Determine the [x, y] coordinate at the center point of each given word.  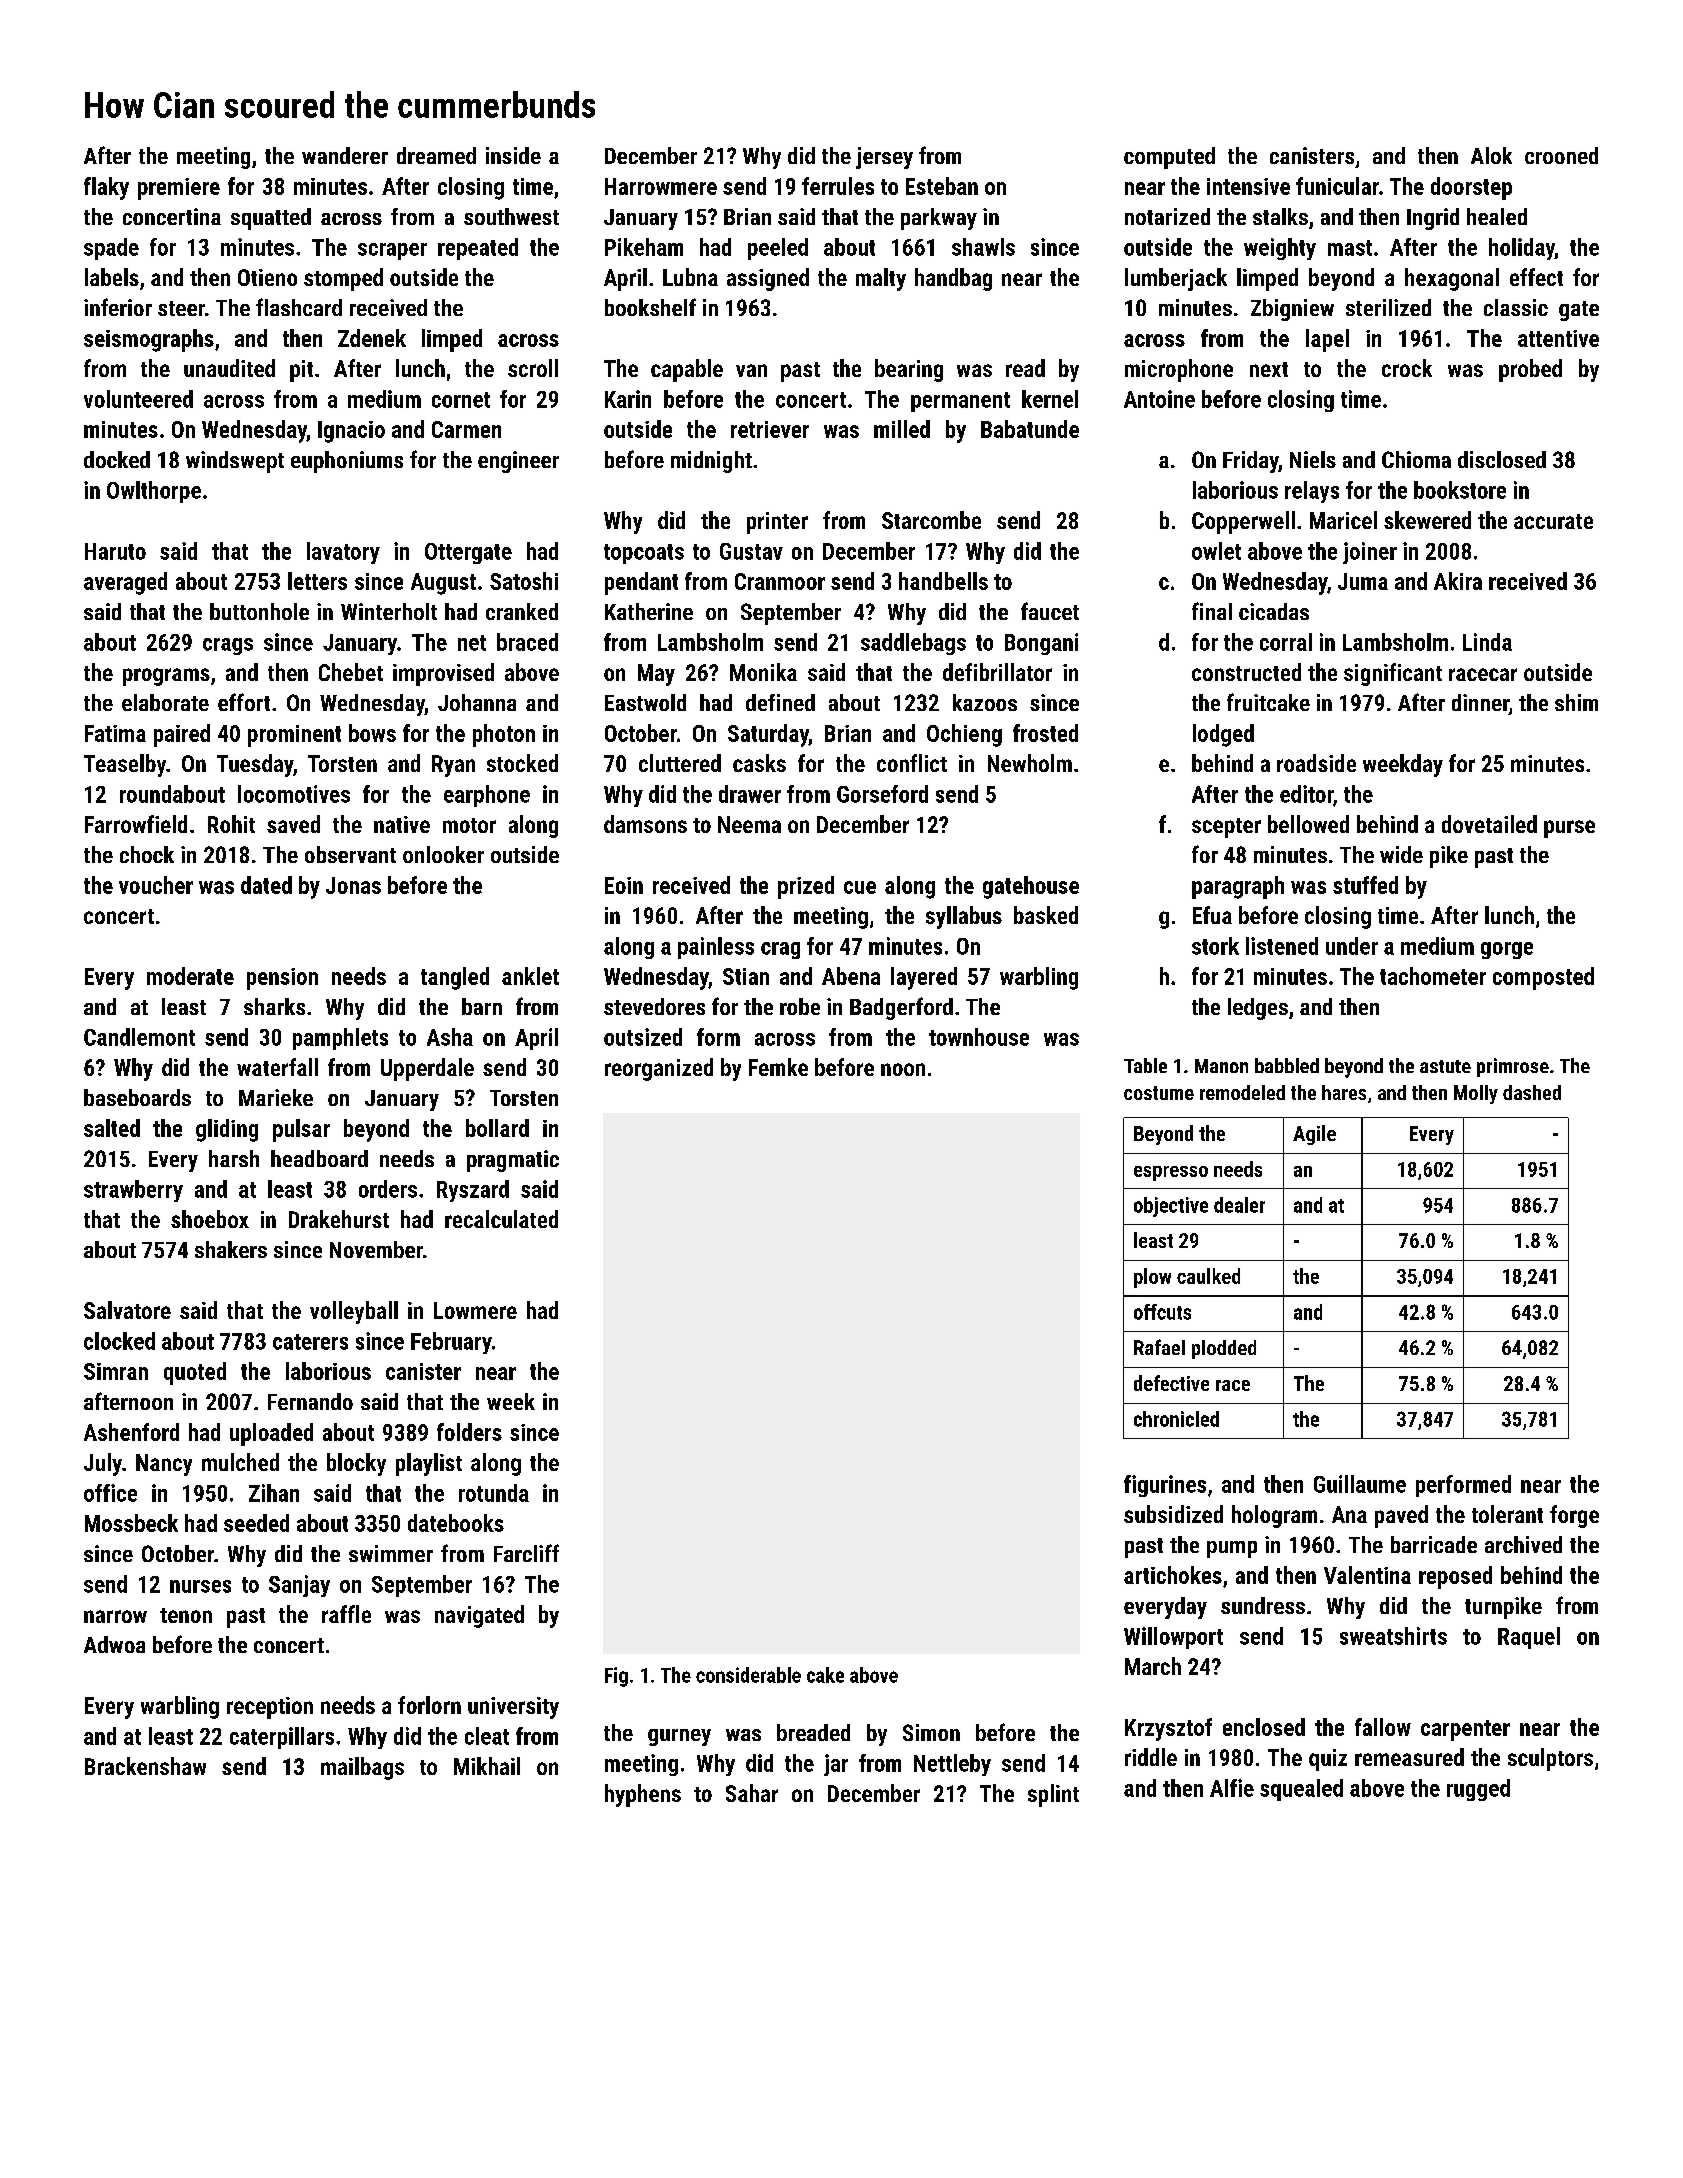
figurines [1165, 1486]
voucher [156, 885]
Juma [1363, 581]
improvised [443, 674]
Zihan [274, 1493]
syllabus [964, 917]
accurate [1553, 521]
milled [902, 429]
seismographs [149, 340]
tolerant [1507, 1514]
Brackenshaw [145, 1766]
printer [777, 523]
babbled [1287, 1065]
